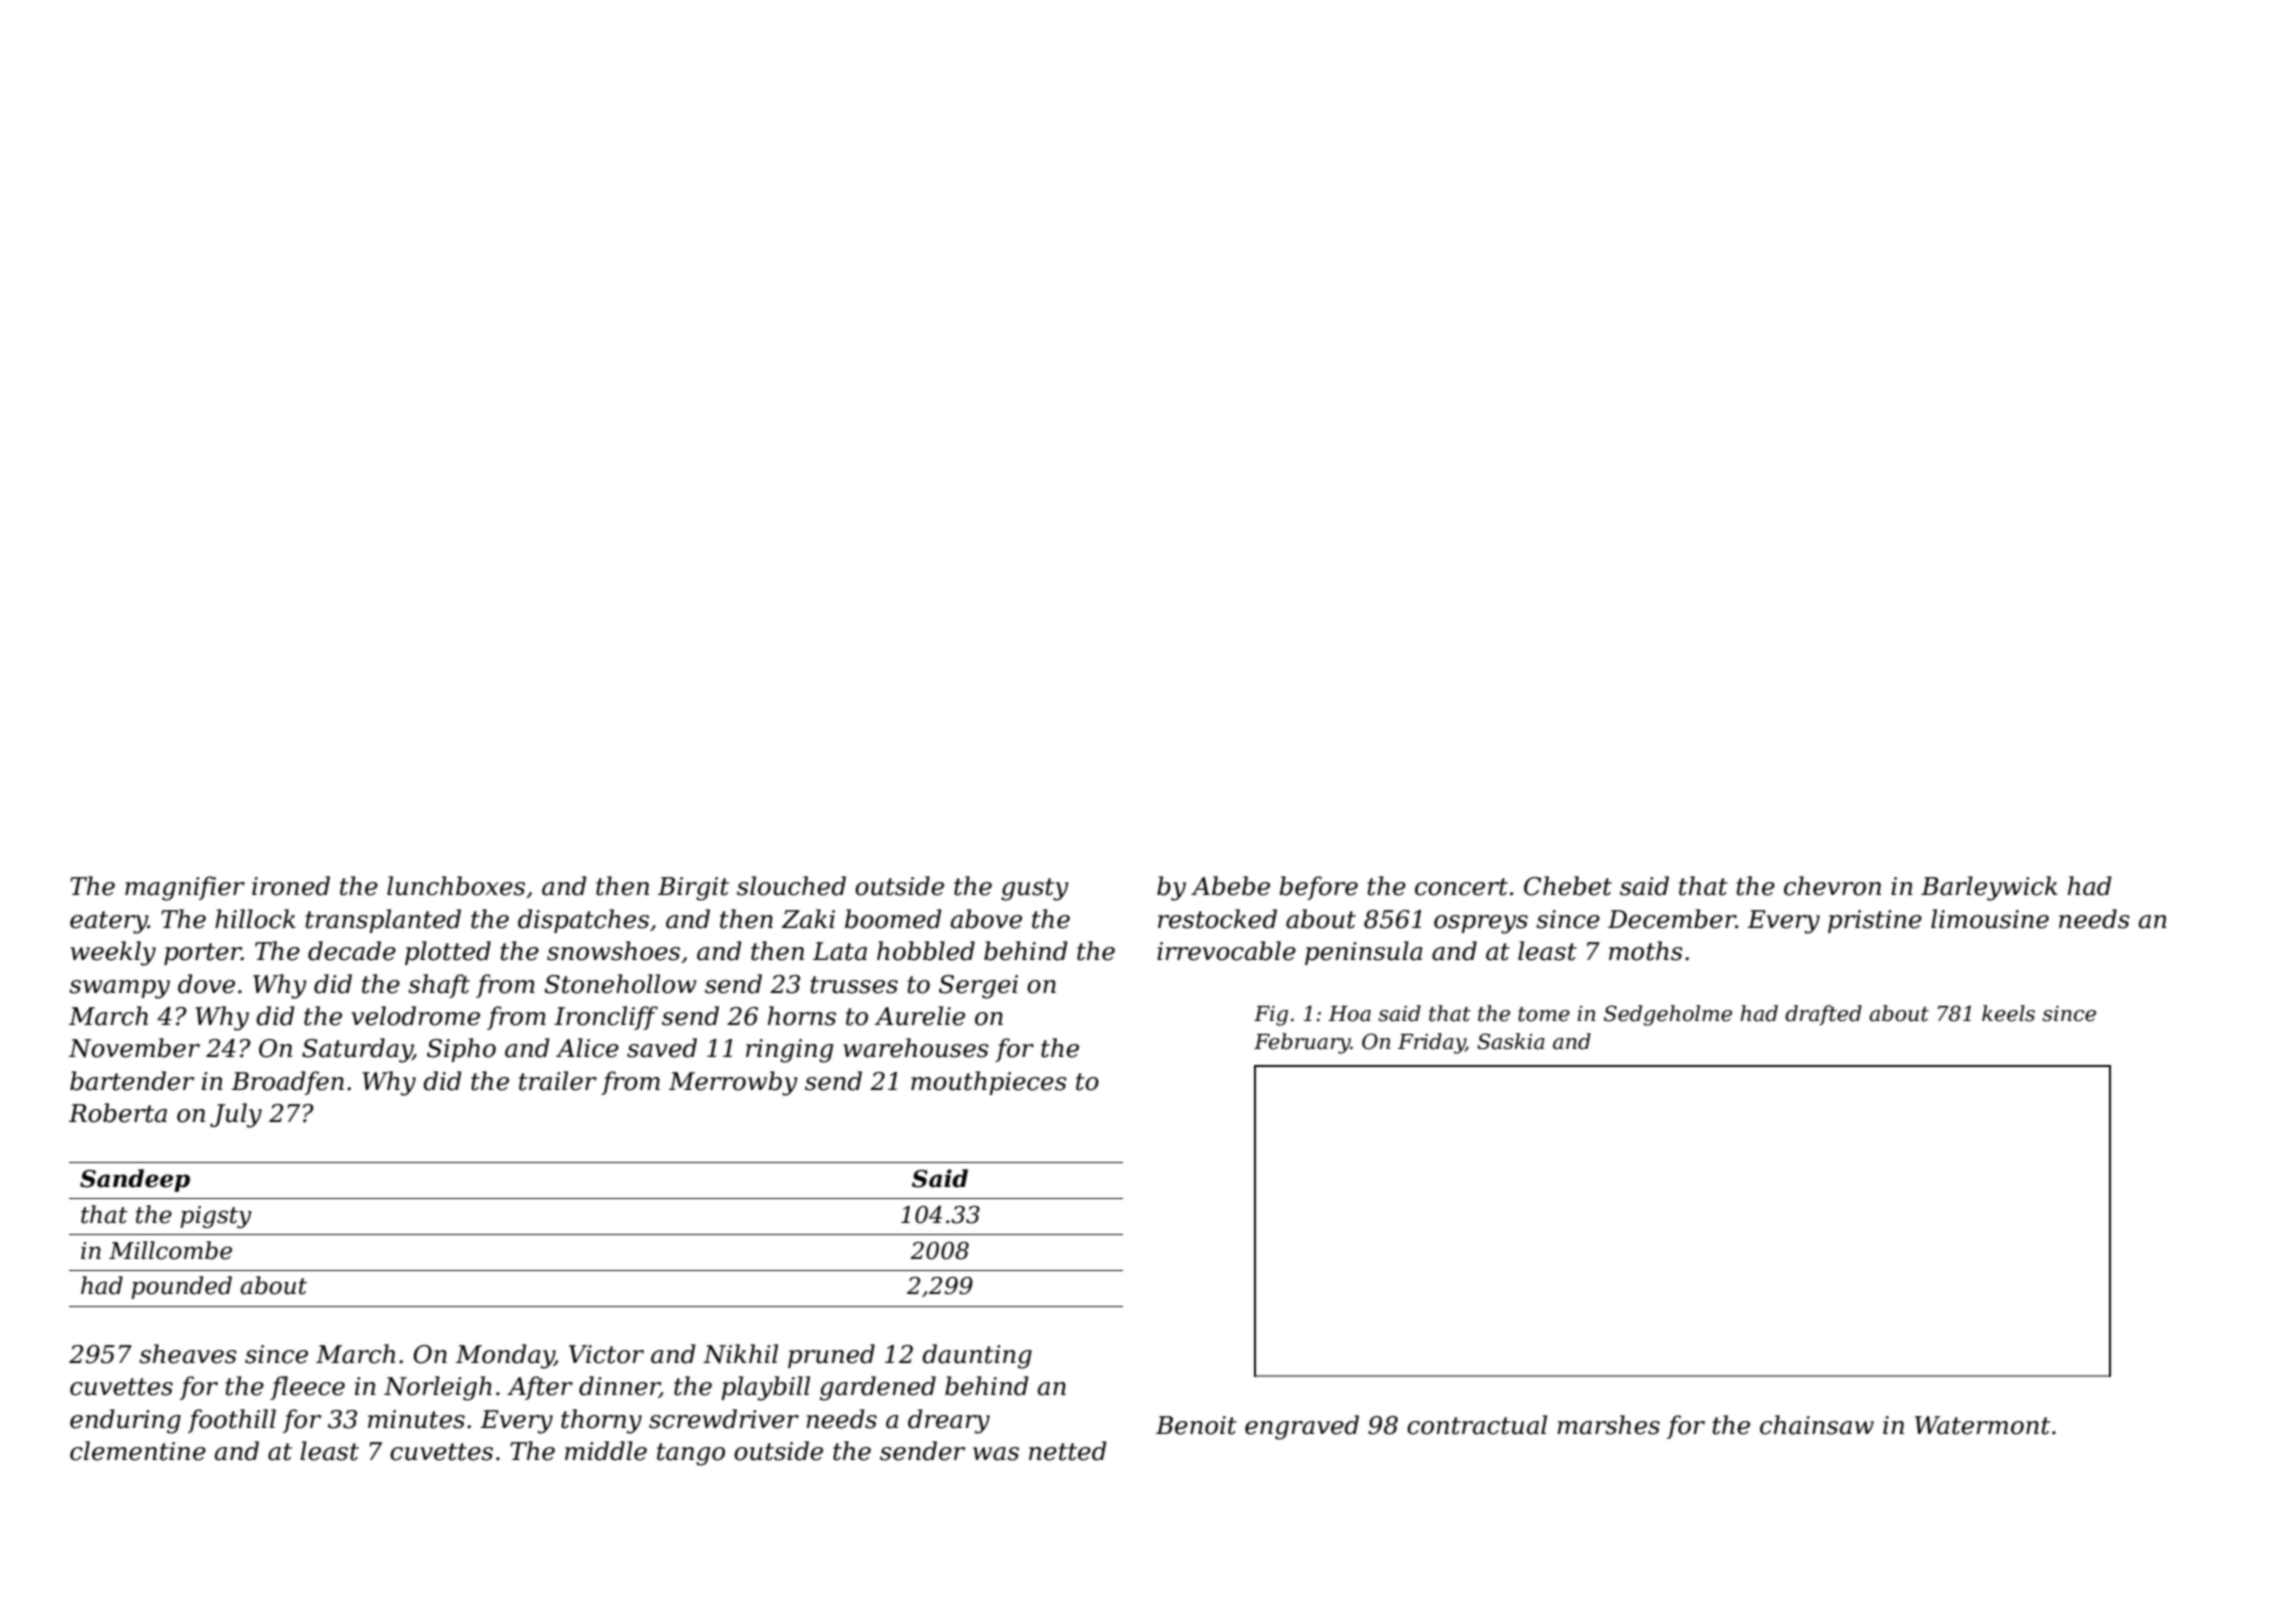  I want to click on pruned, so click(831, 1356).
